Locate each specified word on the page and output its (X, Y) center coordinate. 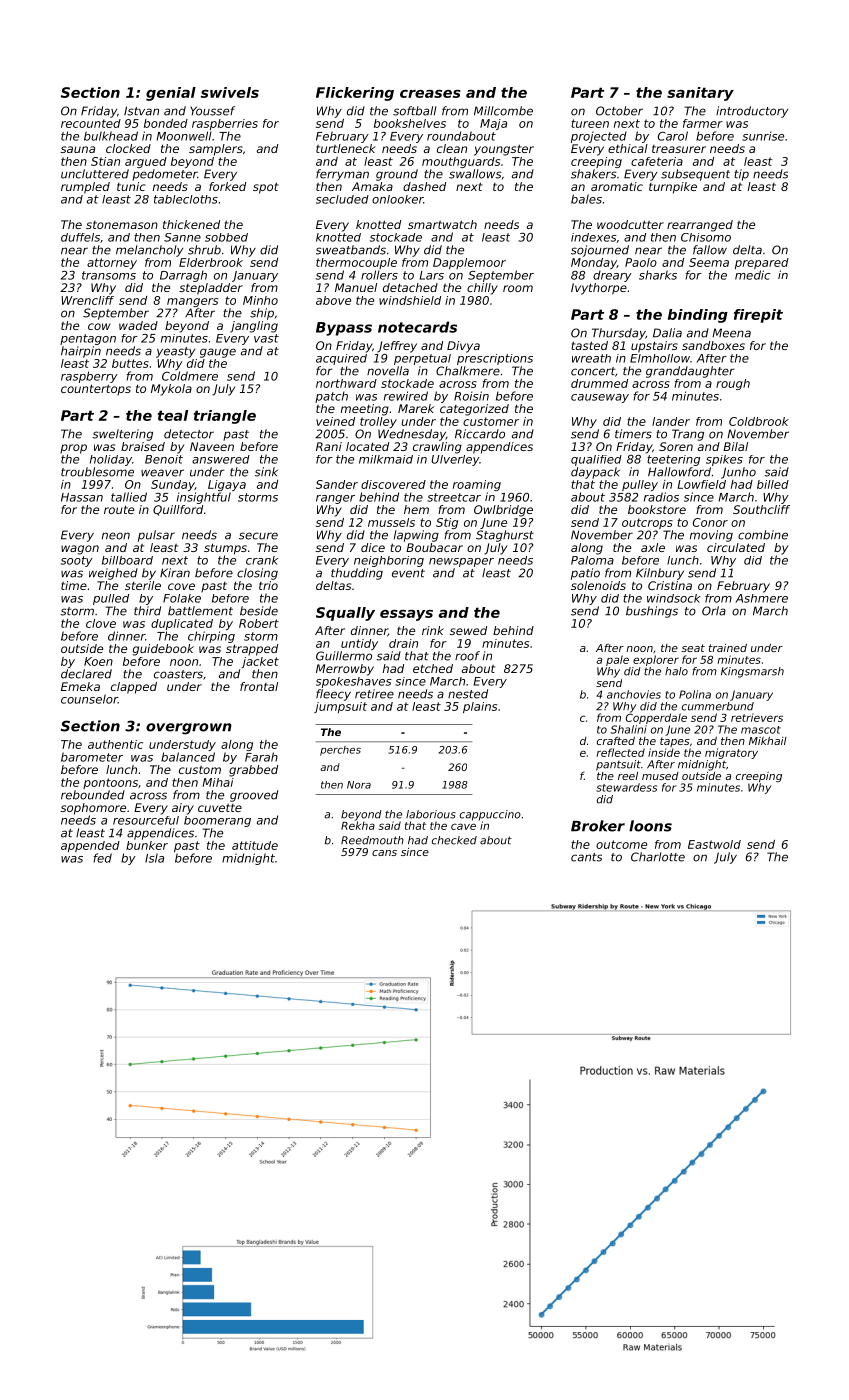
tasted (589, 345)
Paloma (592, 560)
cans (384, 853)
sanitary (700, 94)
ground (397, 175)
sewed (468, 630)
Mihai (218, 782)
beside (259, 611)
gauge (218, 353)
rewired (406, 396)
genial (171, 94)
